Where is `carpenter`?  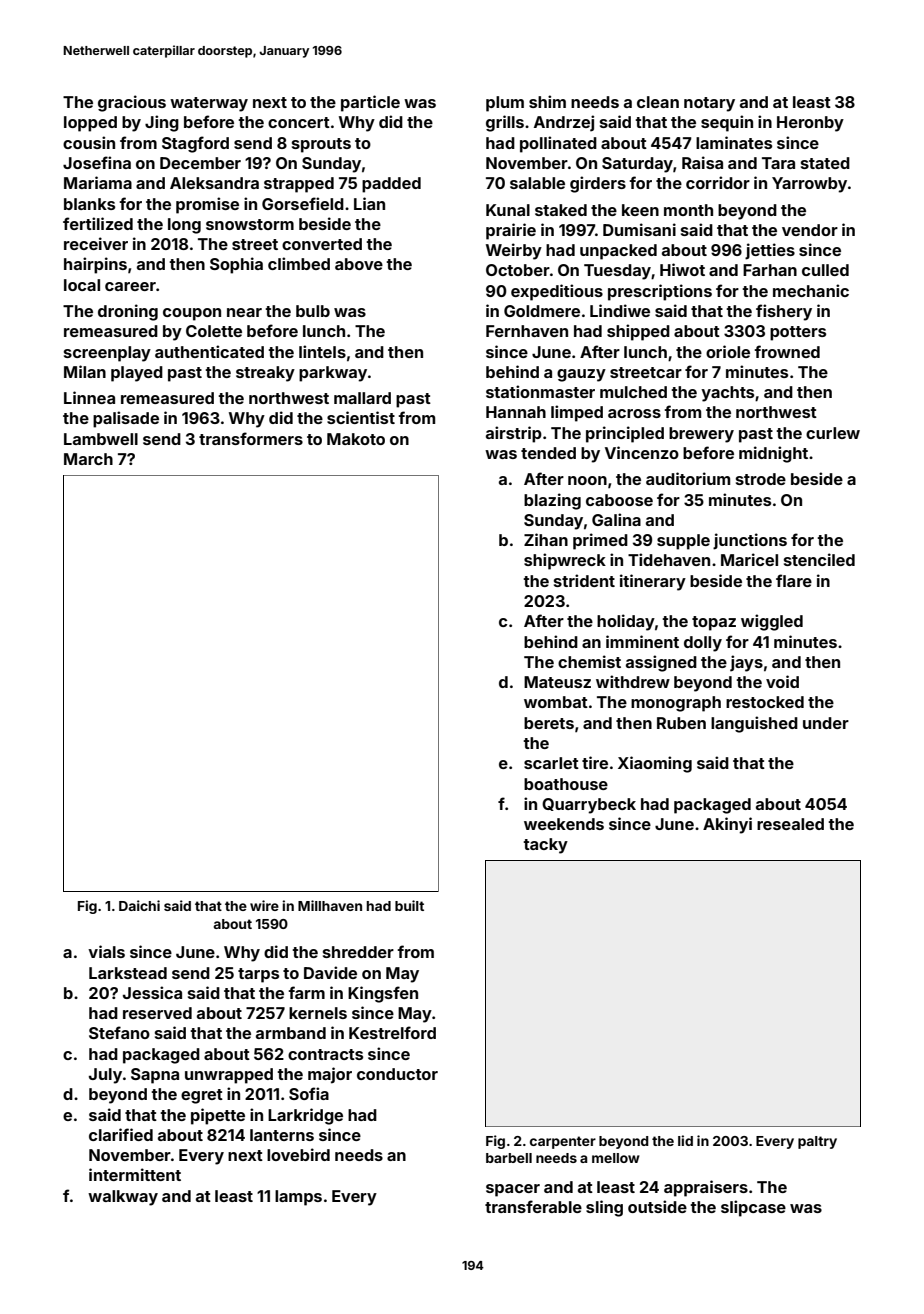 carpenter is located at coordinates (563, 1142).
